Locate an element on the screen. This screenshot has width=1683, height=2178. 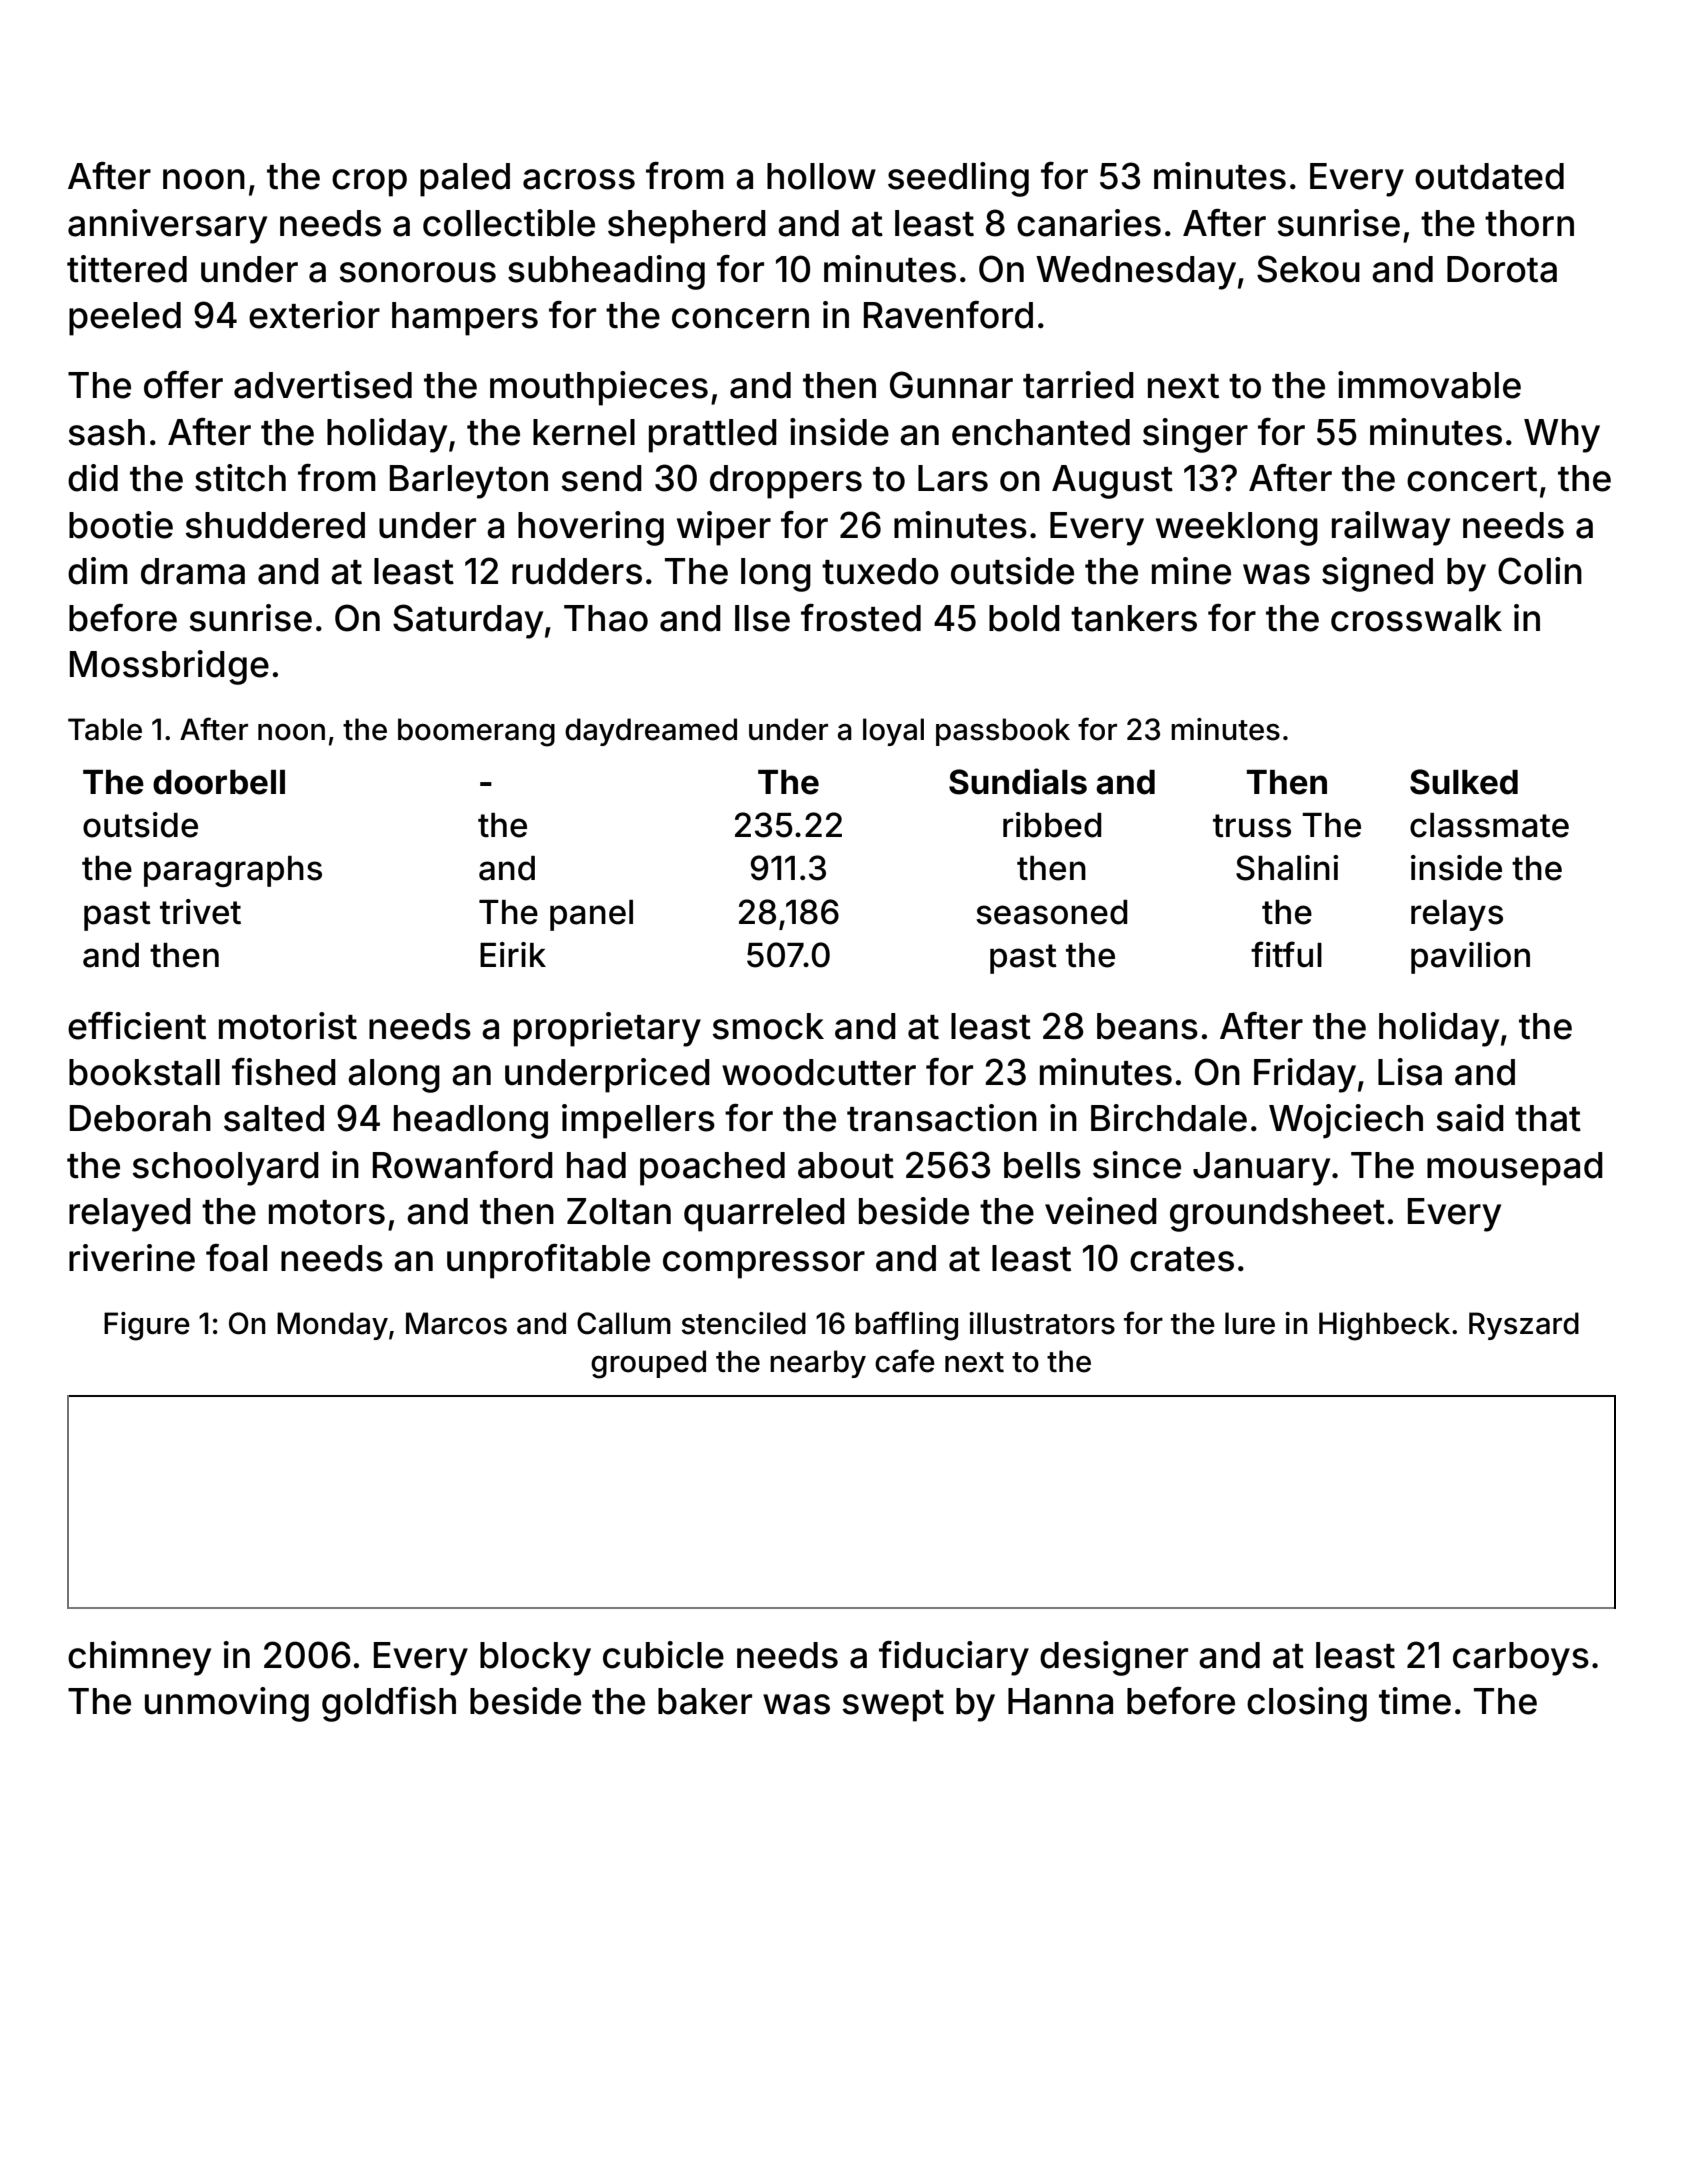
thorn is located at coordinates (1529, 223).
